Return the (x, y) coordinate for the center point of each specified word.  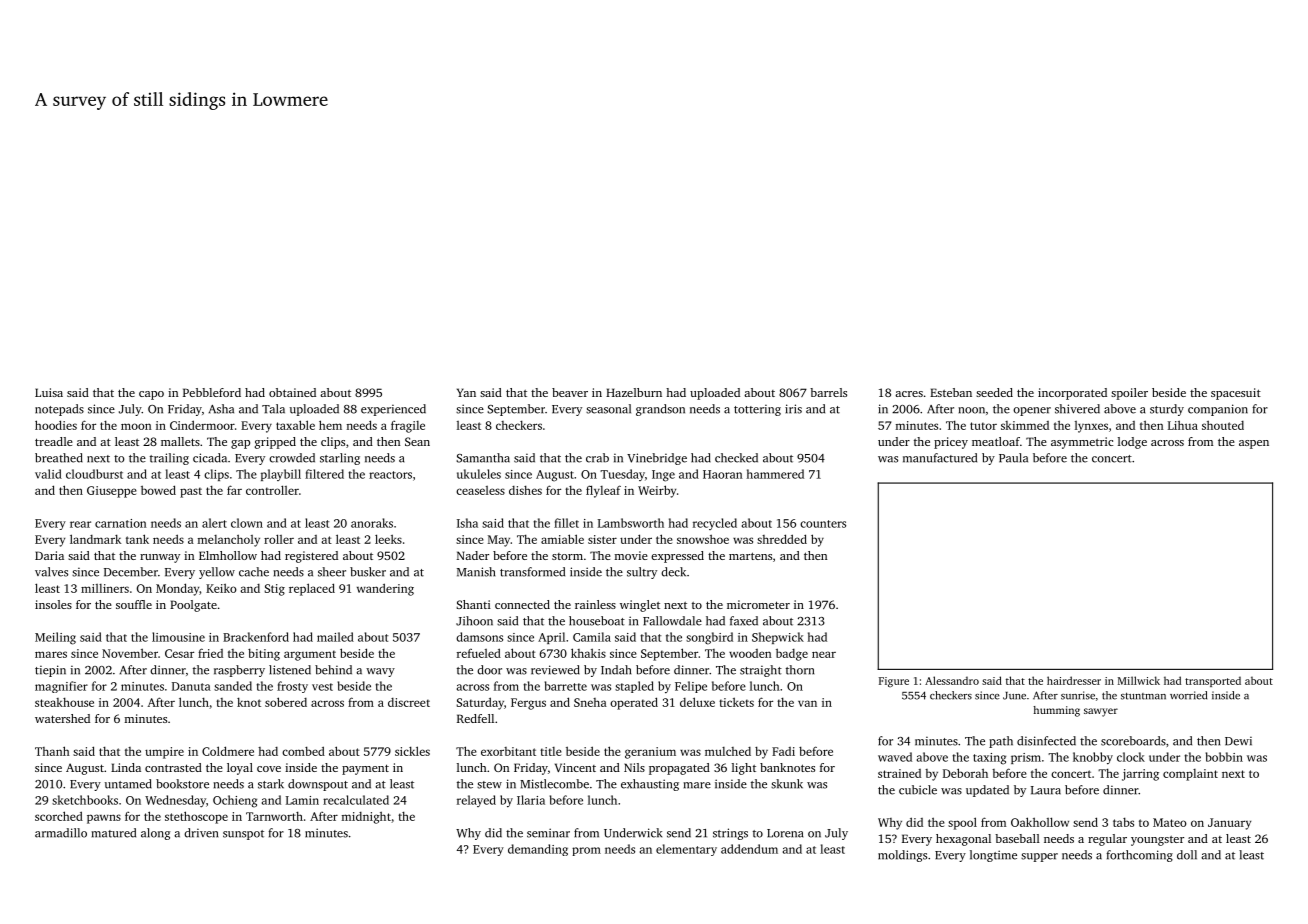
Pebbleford (212, 392)
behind (333, 670)
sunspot (243, 835)
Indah (616, 670)
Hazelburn (634, 392)
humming (1056, 711)
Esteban (951, 392)
